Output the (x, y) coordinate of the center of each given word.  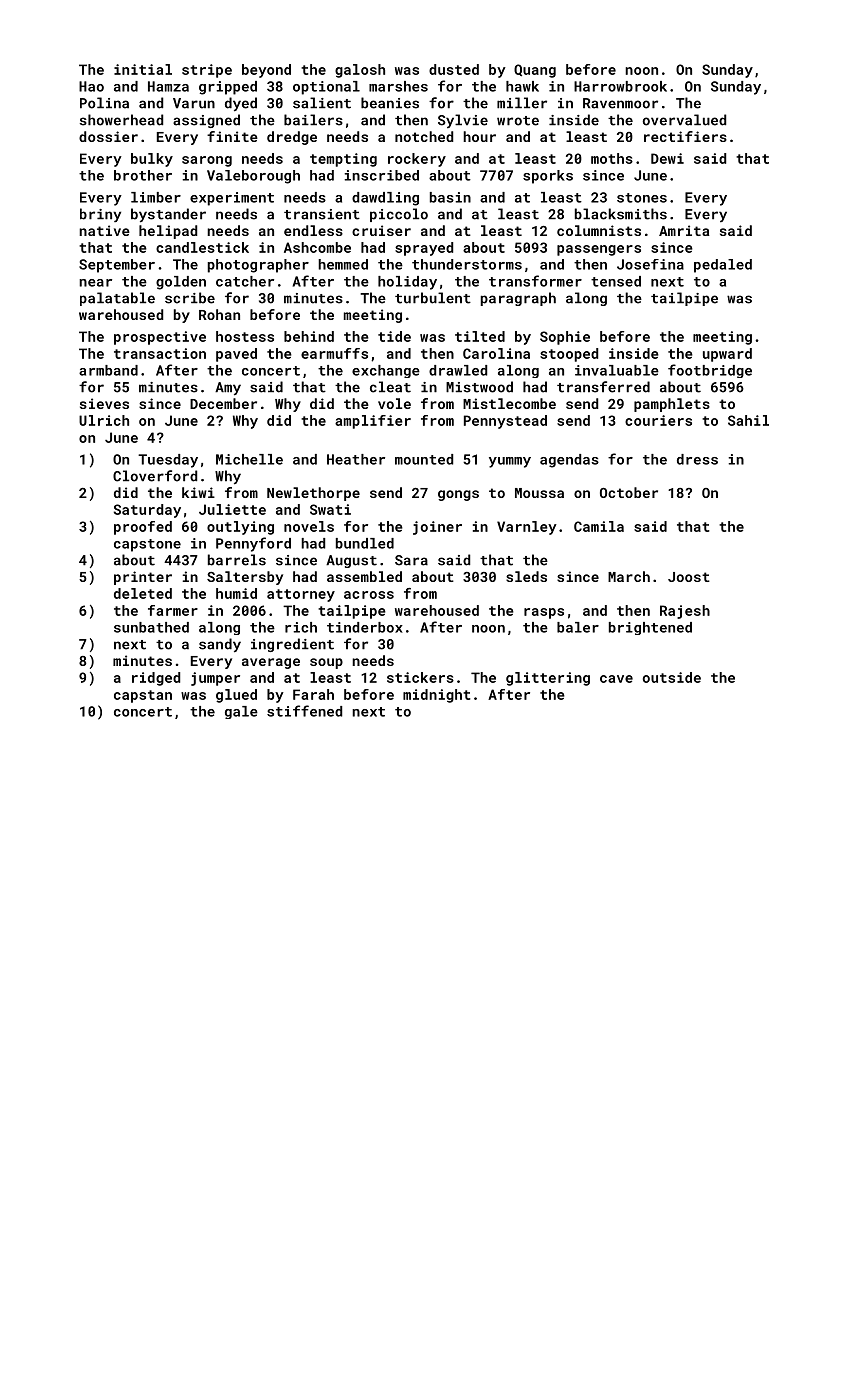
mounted (424, 459)
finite (232, 136)
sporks (548, 177)
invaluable (617, 370)
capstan (143, 696)
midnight (436, 696)
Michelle (249, 459)
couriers (658, 420)
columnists (599, 230)
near (95, 283)
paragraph (518, 299)
